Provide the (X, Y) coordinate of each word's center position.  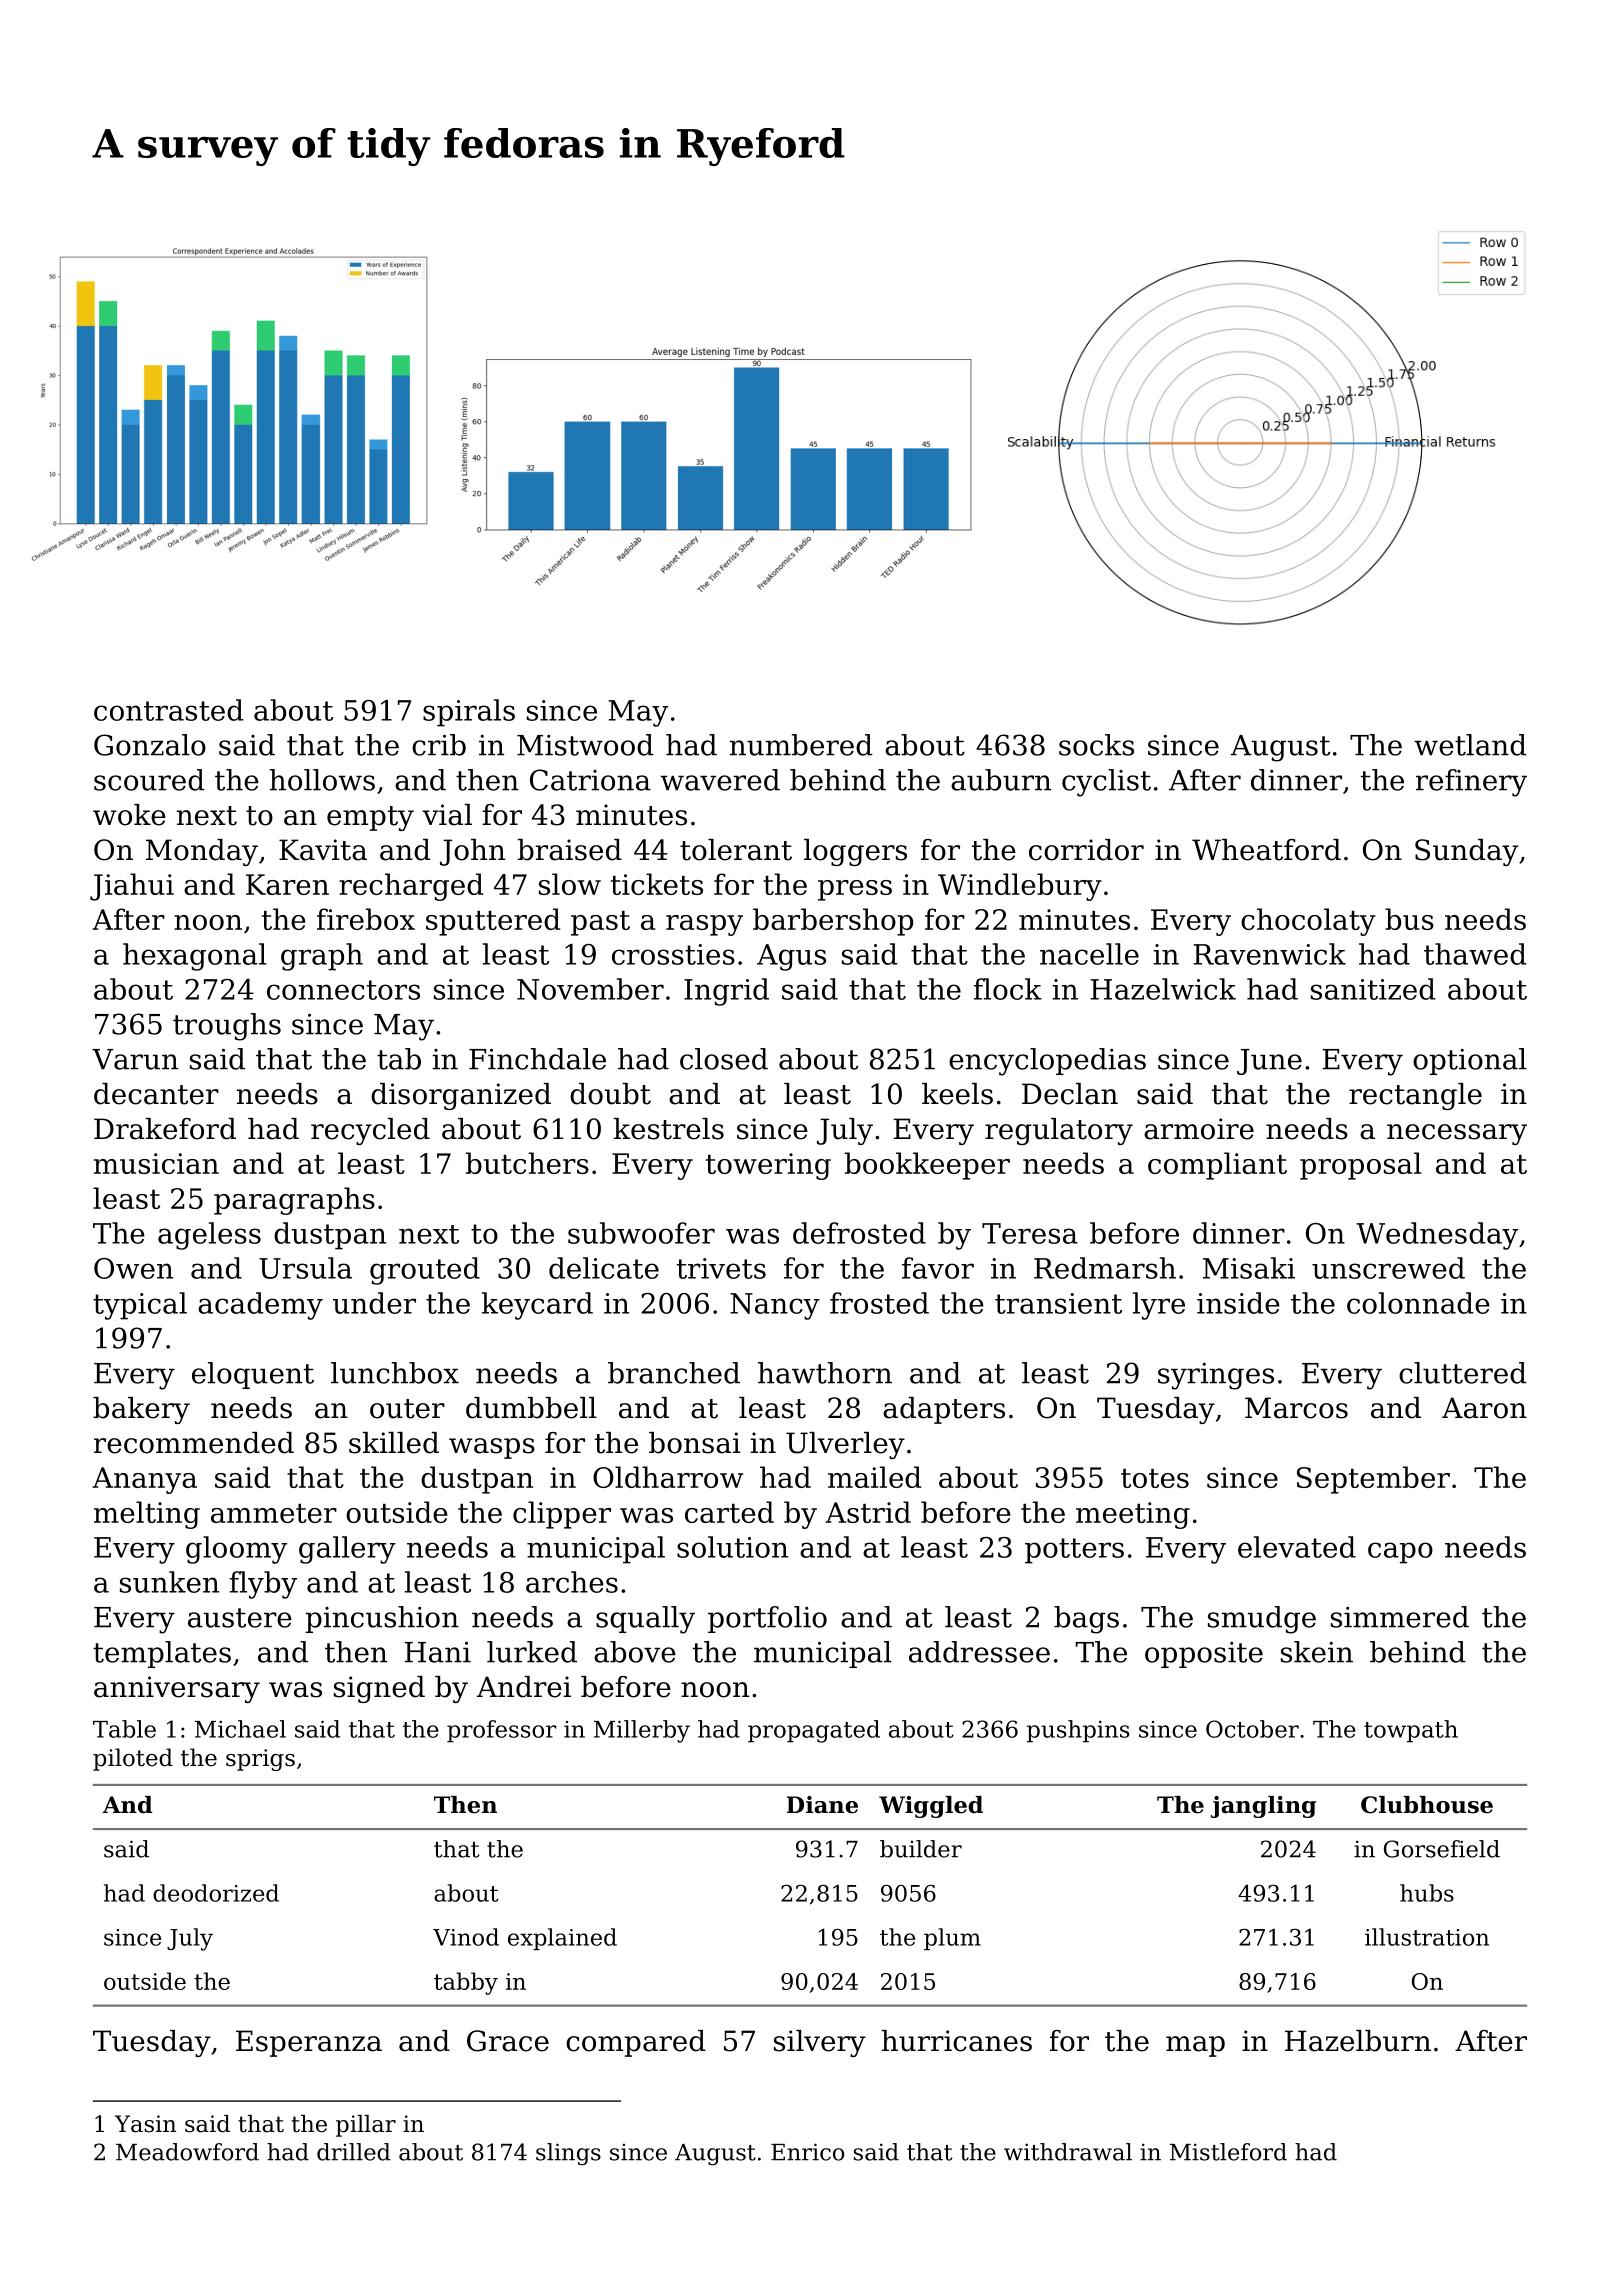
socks (1096, 745)
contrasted (169, 710)
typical (140, 1306)
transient (1058, 1303)
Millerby (642, 1731)
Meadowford (187, 2152)
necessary (1457, 1134)
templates (162, 1654)
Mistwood (585, 745)
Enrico (807, 2152)
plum (952, 1939)
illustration (1427, 1937)
